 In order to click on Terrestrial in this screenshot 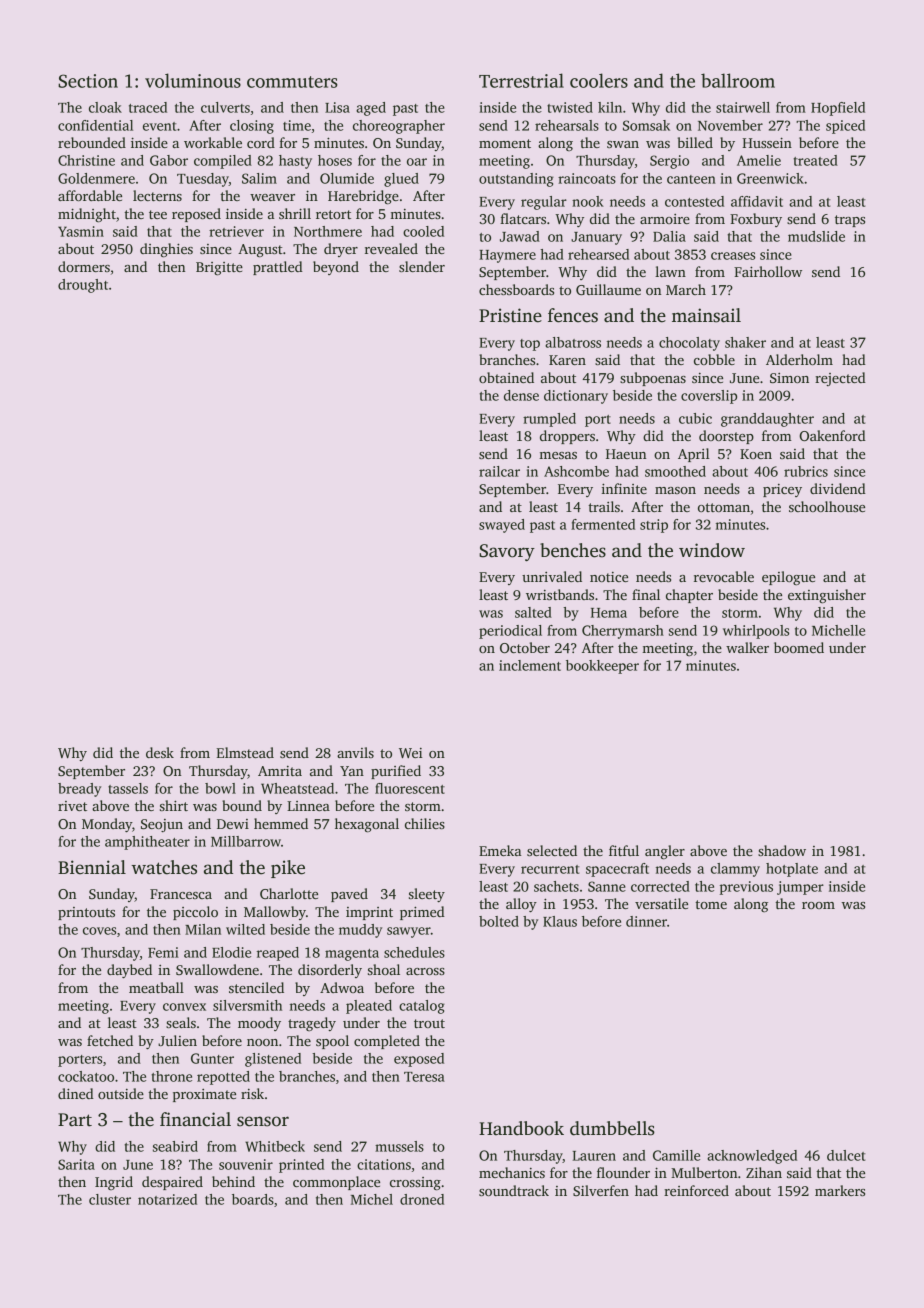, I will do `click(521, 80)`.
